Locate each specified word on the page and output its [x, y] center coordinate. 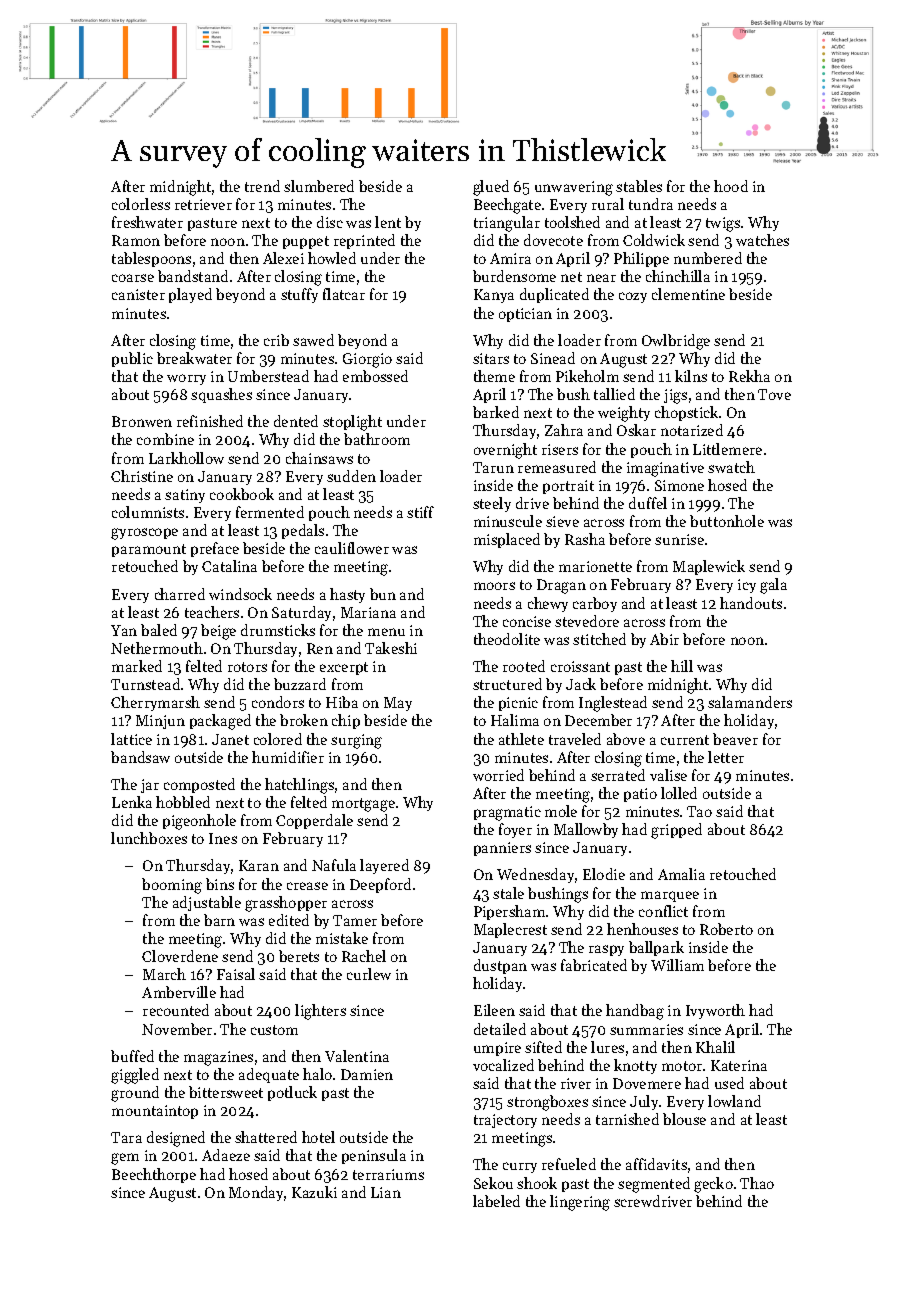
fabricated [594, 965]
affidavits [656, 1164]
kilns [691, 376]
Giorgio [367, 360]
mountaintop [155, 1112]
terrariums [388, 1174]
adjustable [207, 903]
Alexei [283, 258]
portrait [568, 487]
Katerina [739, 1065]
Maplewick [709, 567]
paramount [149, 550]
